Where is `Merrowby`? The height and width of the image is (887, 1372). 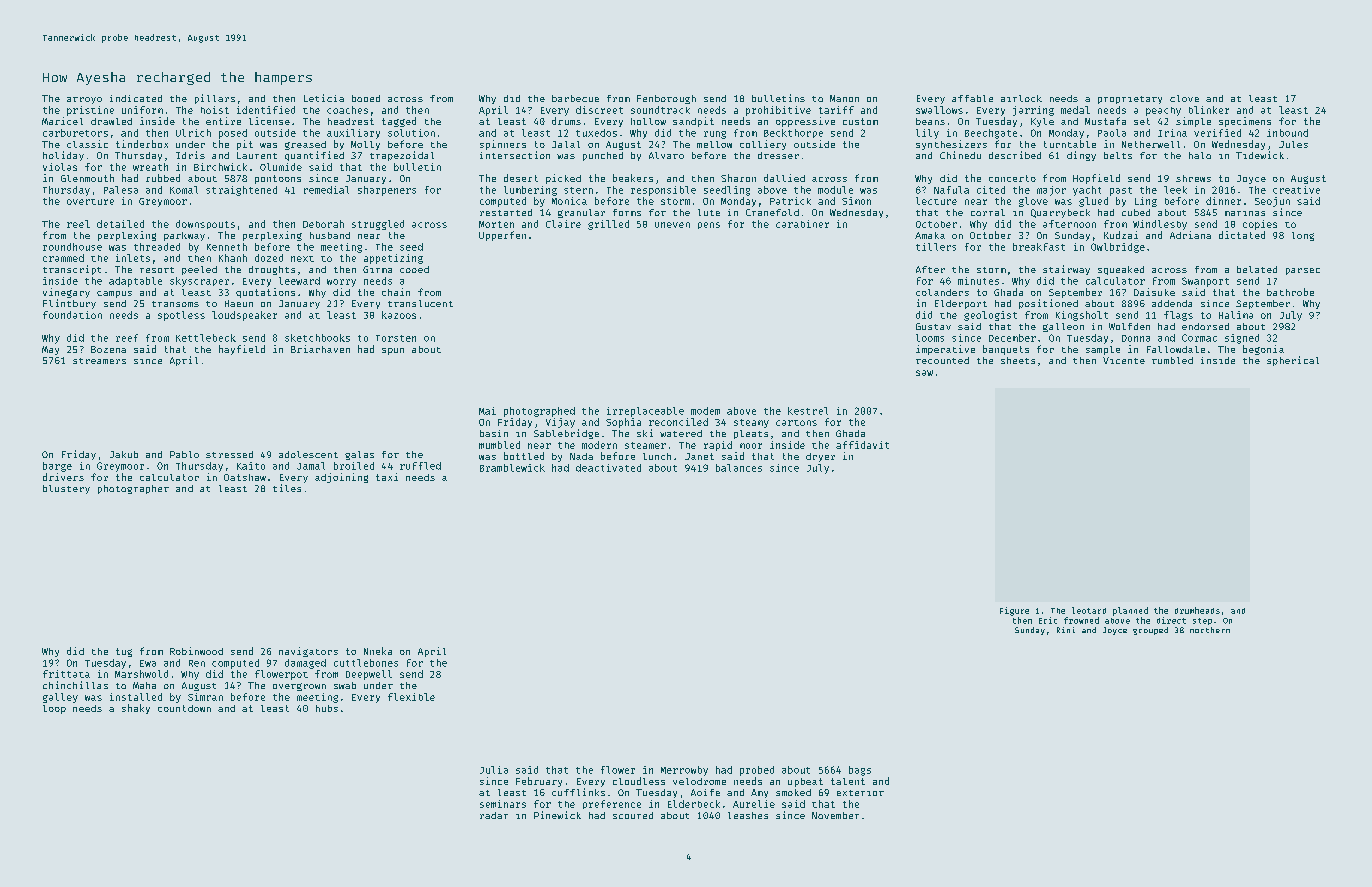
Merrowby is located at coordinates (684, 771).
